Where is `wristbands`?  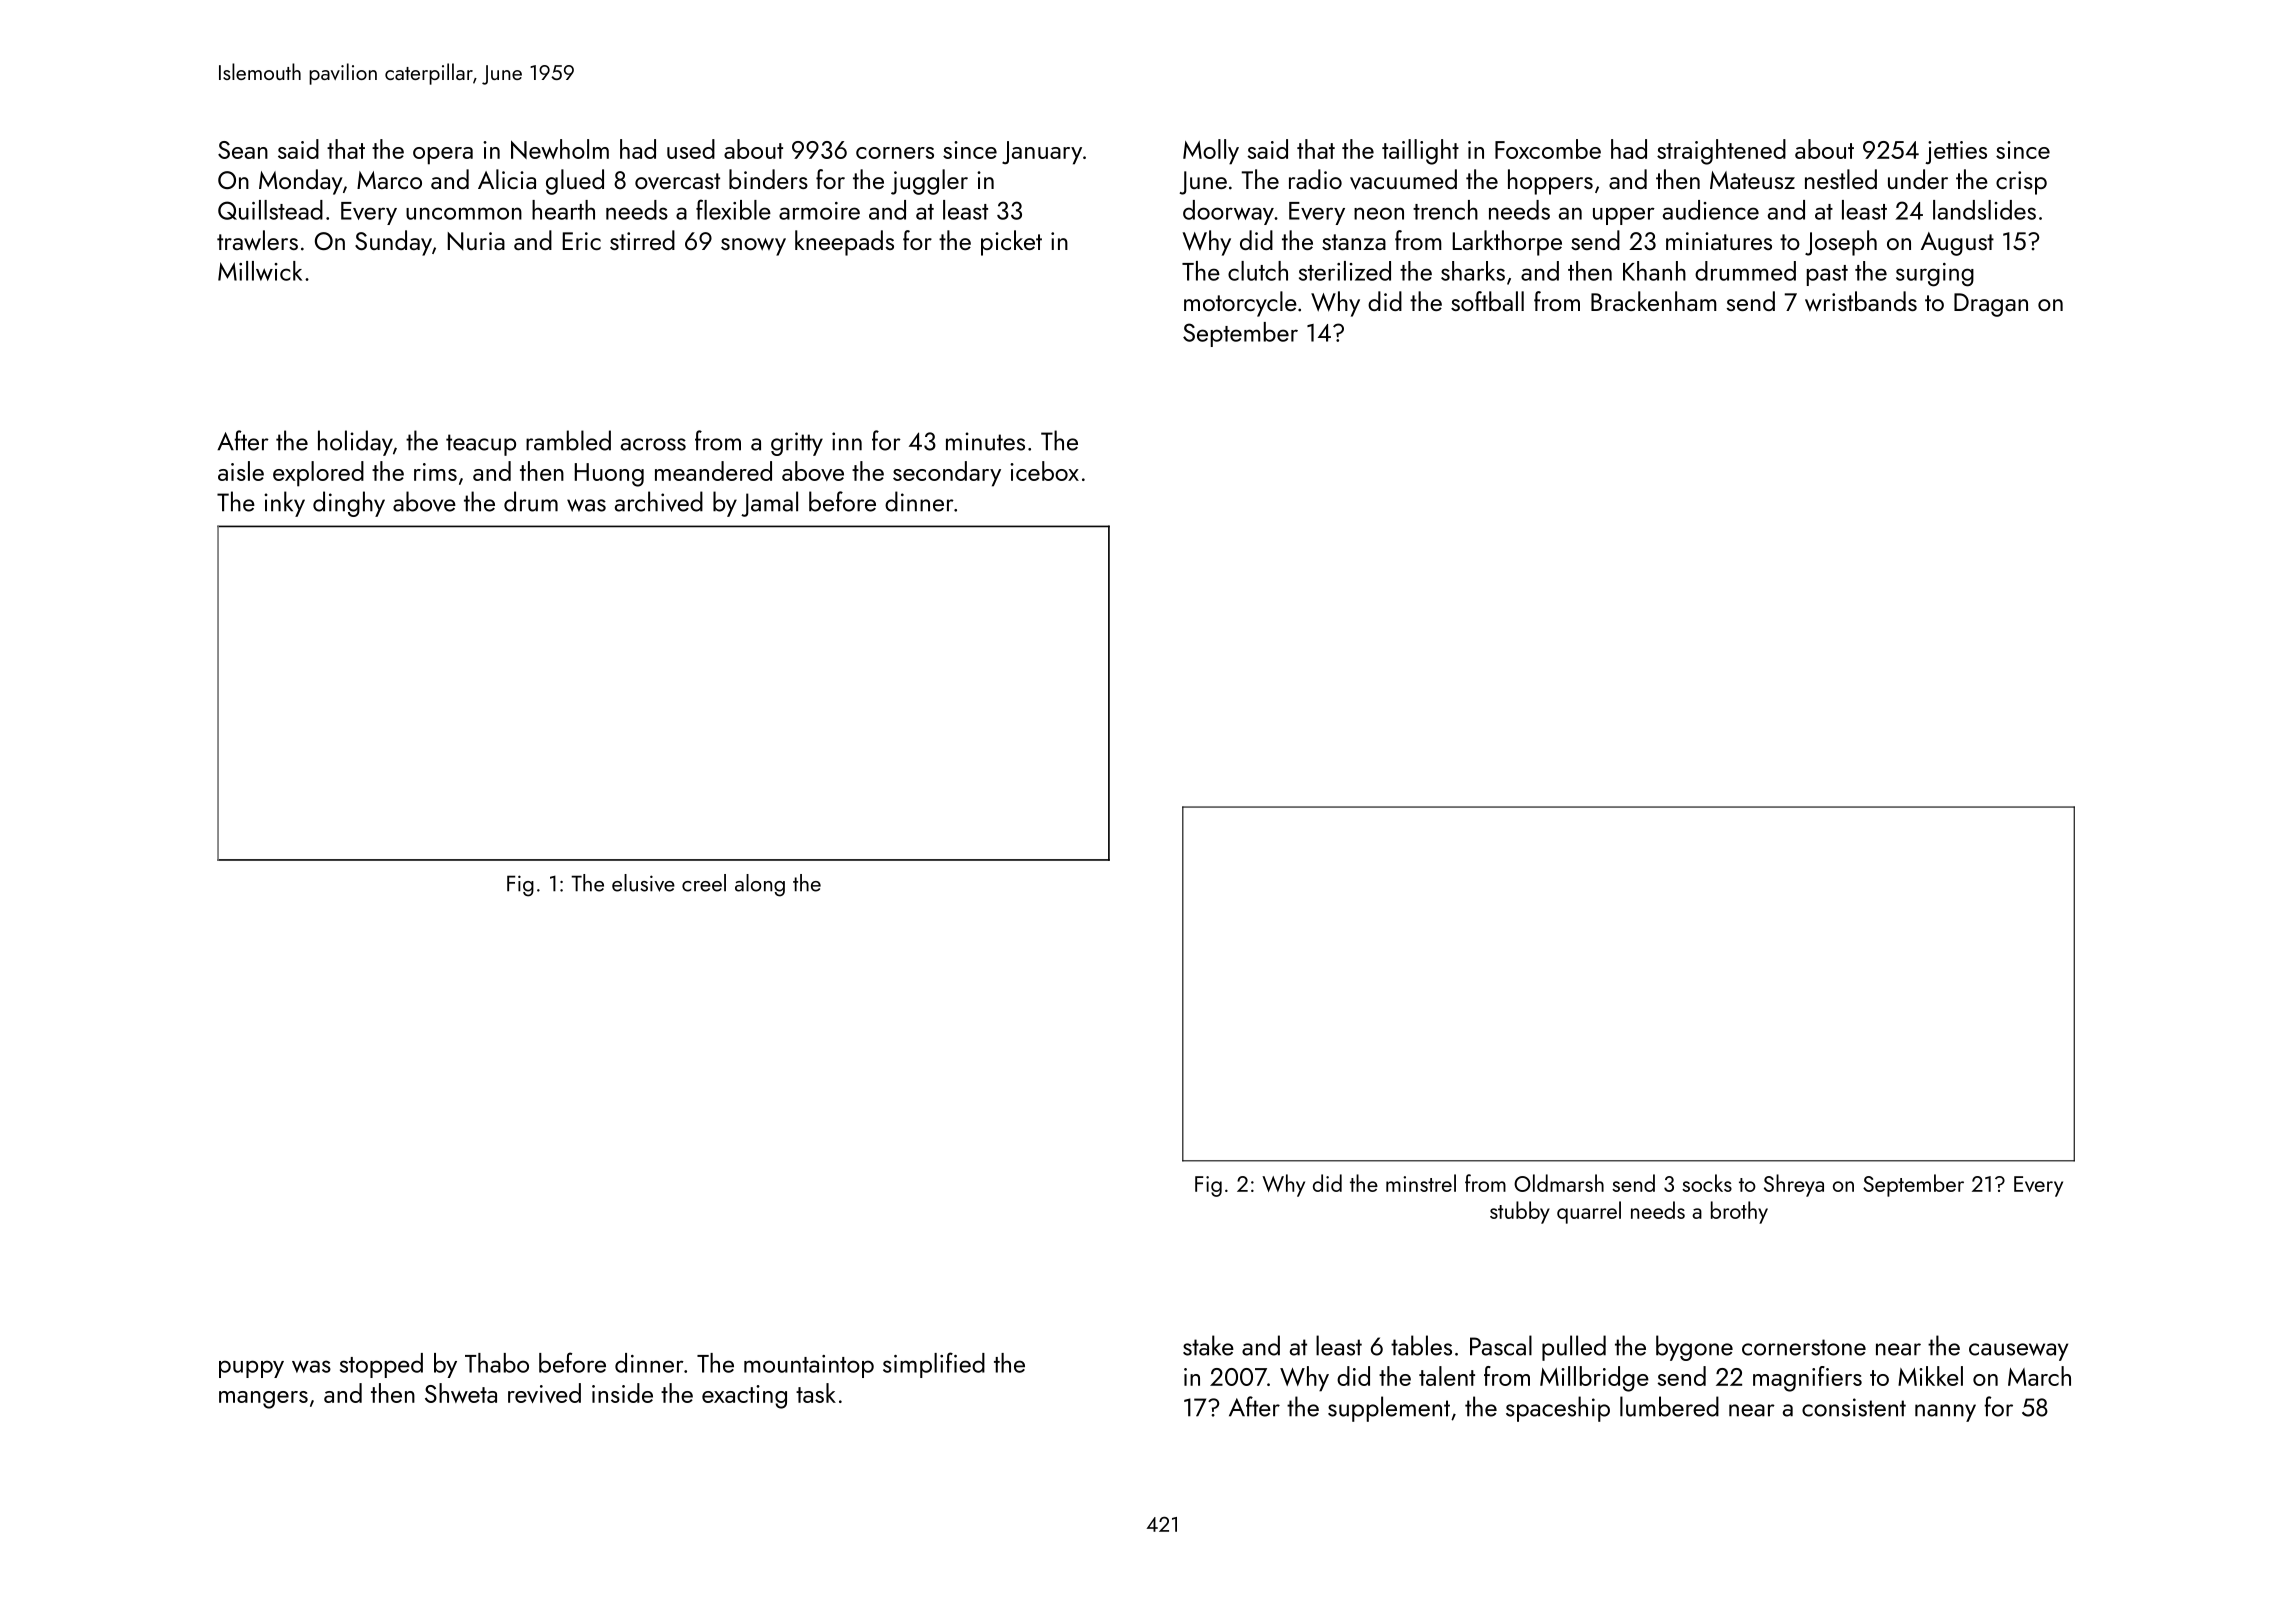 wristbands is located at coordinates (1861, 301).
